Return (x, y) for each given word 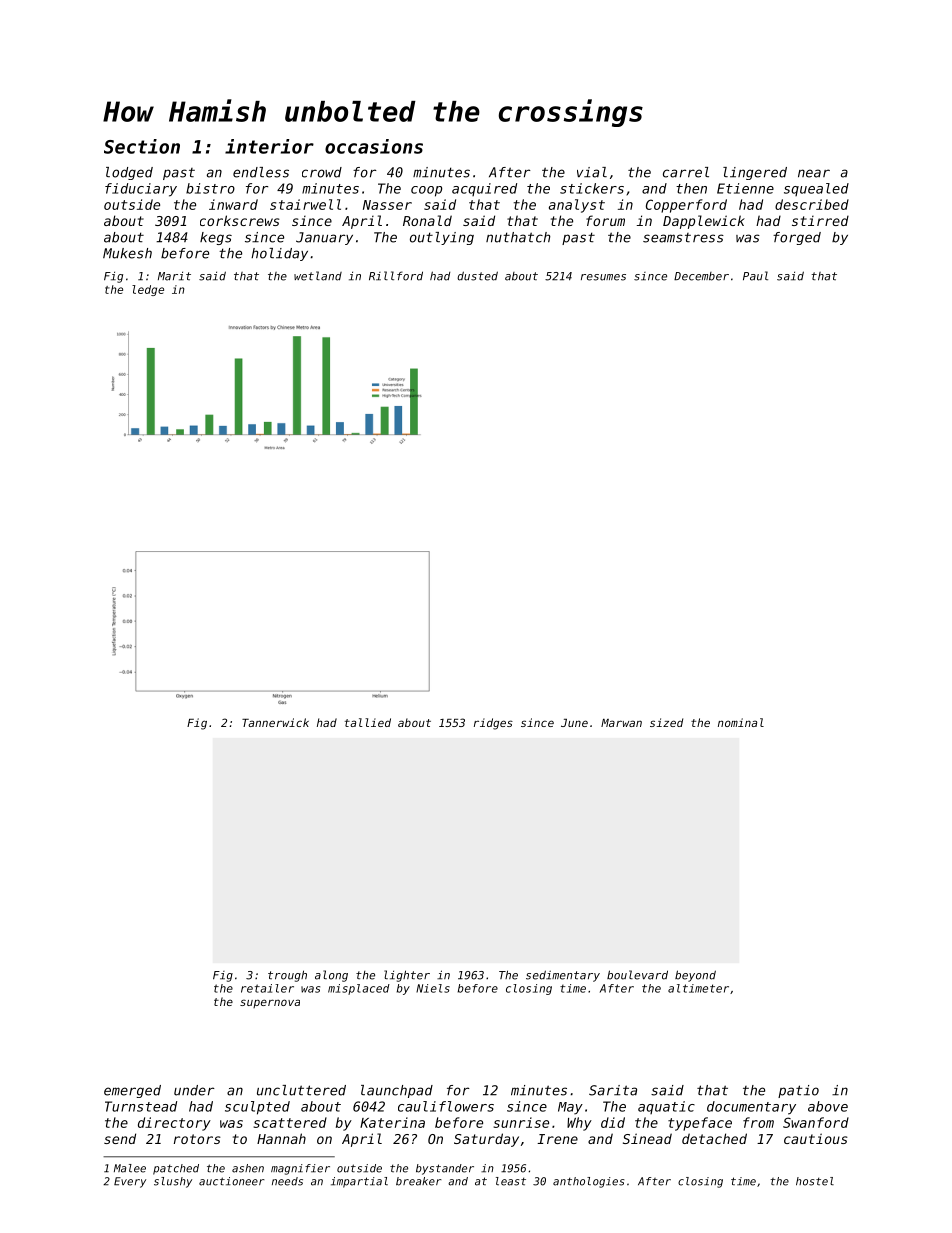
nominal (741, 722)
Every (130, 1182)
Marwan (621, 723)
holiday (279, 254)
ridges (493, 724)
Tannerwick (275, 722)
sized (666, 722)
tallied (368, 722)
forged (797, 238)
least (511, 1181)
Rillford (396, 276)
